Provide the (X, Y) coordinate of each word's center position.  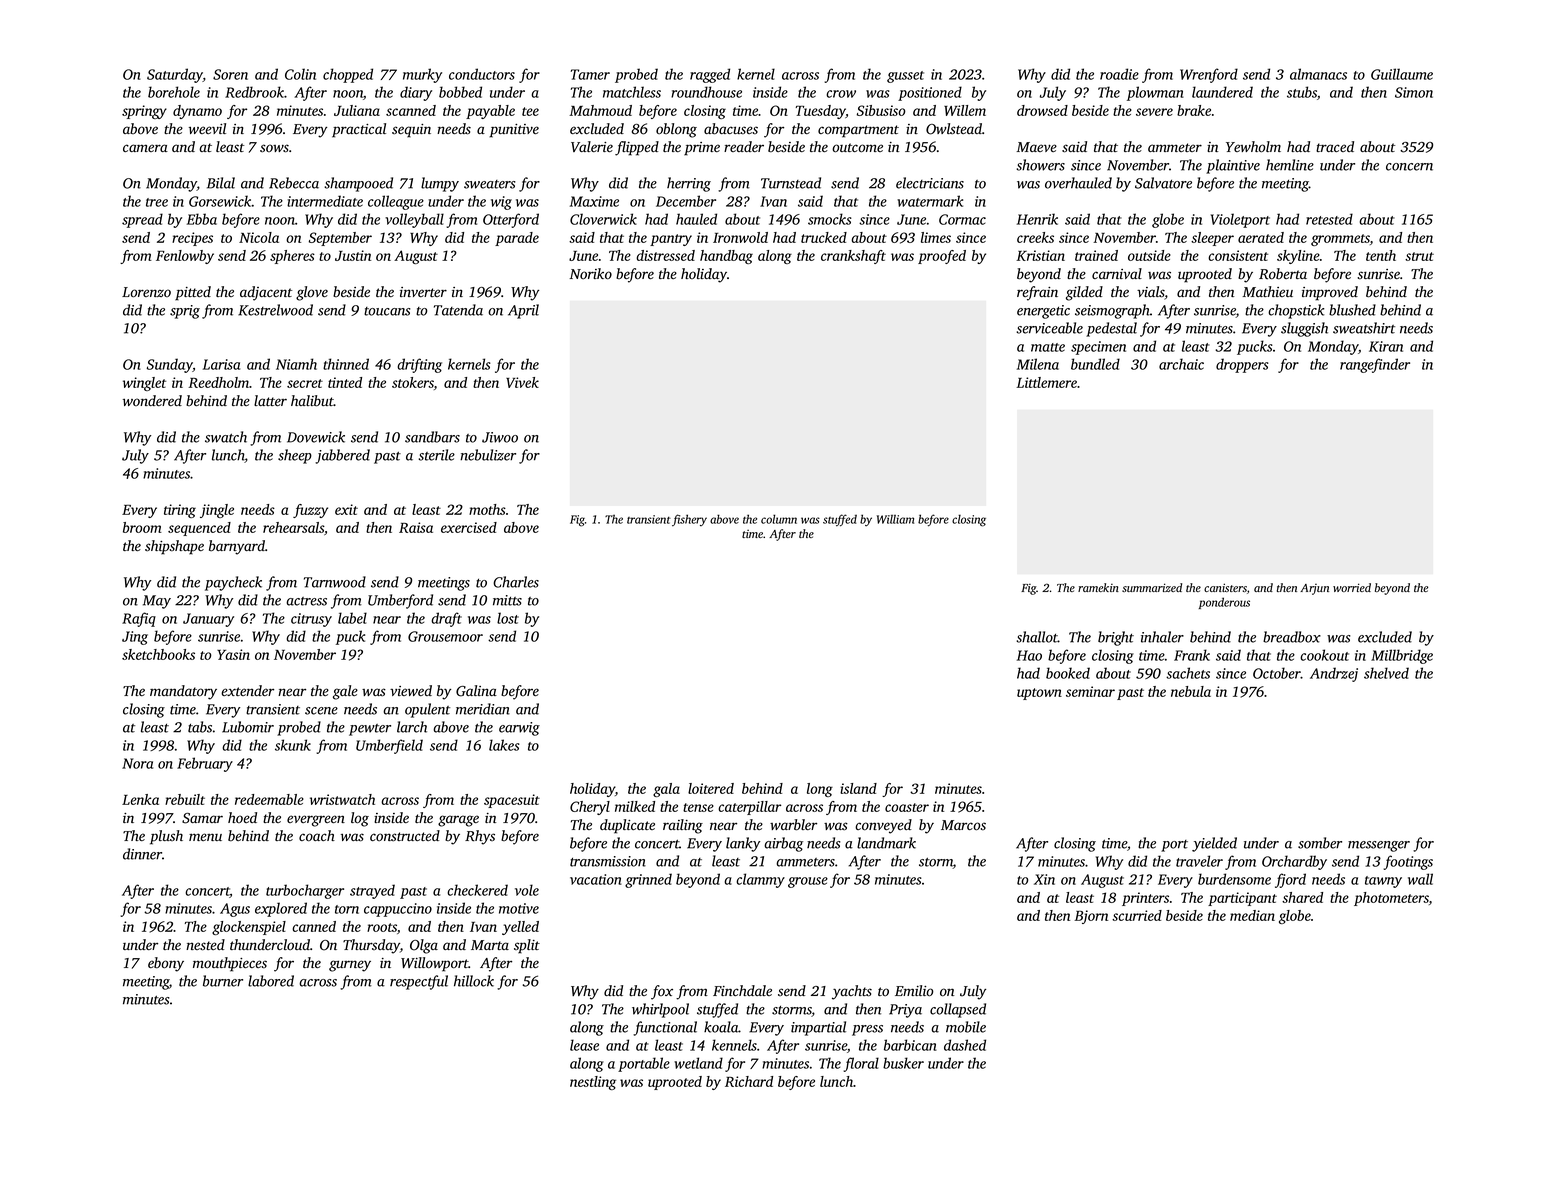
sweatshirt (1364, 328)
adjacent (266, 293)
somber (1320, 843)
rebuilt (185, 799)
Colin (300, 74)
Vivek (522, 382)
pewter (370, 730)
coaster (907, 807)
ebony (166, 964)
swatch (226, 437)
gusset (905, 77)
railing (683, 826)
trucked (824, 237)
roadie (1119, 74)
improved (1330, 293)
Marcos (963, 825)
